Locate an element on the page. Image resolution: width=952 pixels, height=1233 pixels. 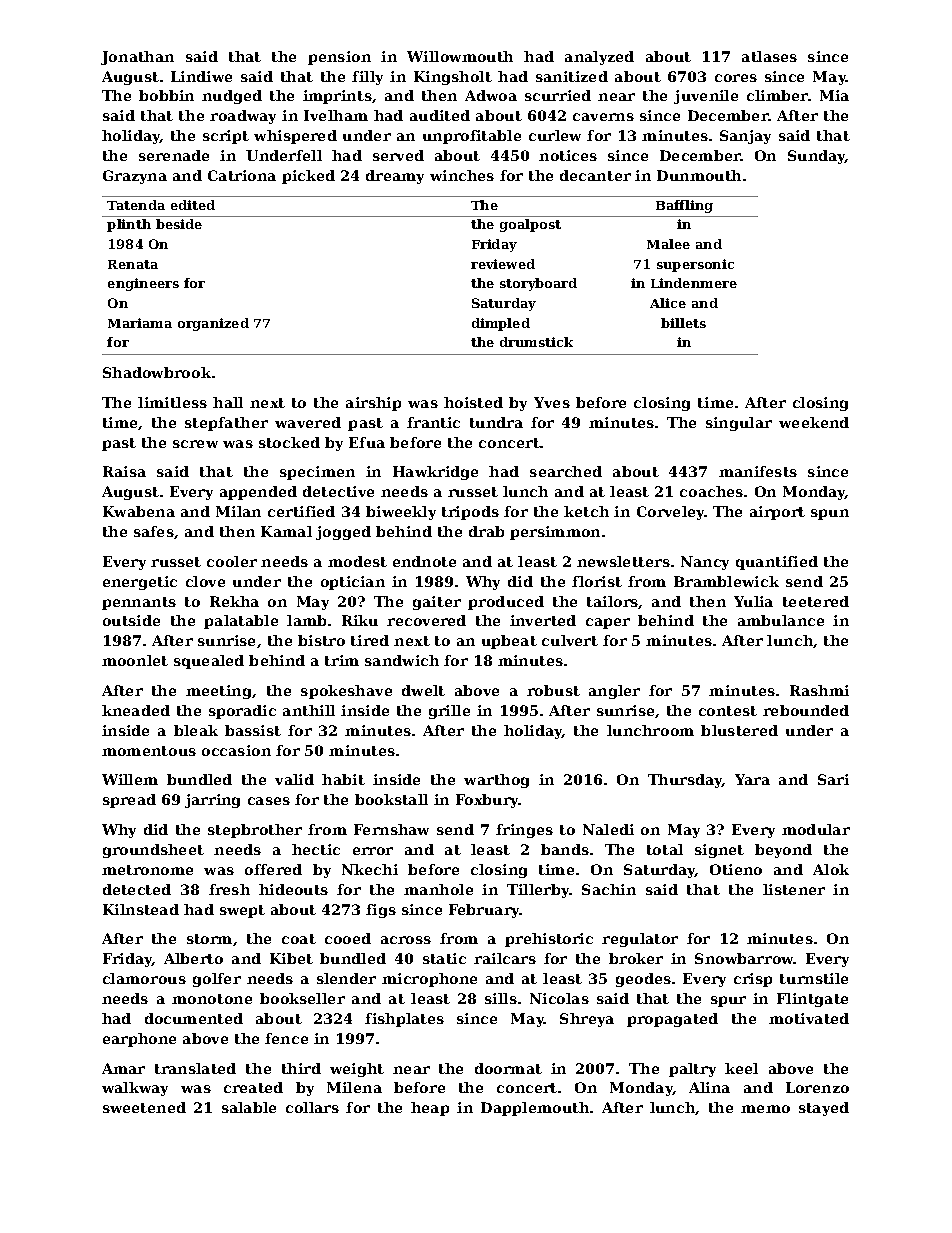
Rashmi is located at coordinates (819, 690).
